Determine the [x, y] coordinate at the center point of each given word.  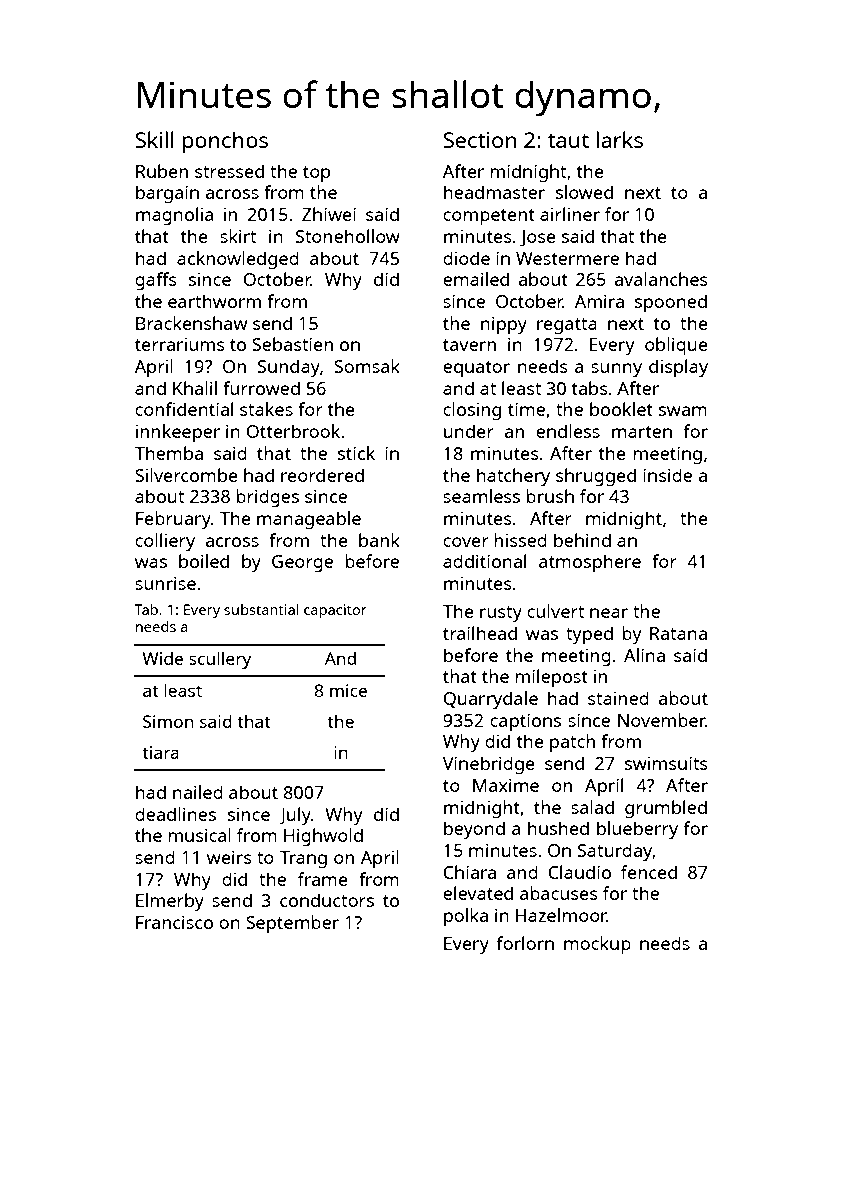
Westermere [567, 258]
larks [620, 139]
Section [479, 140]
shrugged [596, 477]
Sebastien [292, 344]
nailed [198, 792]
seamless [481, 496]
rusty [501, 614]
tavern [469, 345]
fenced [649, 872]
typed [589, 635]
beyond [474, 830]
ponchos [225, 142]
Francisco [174, 922]
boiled [204, 561]
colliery [165, 542]
